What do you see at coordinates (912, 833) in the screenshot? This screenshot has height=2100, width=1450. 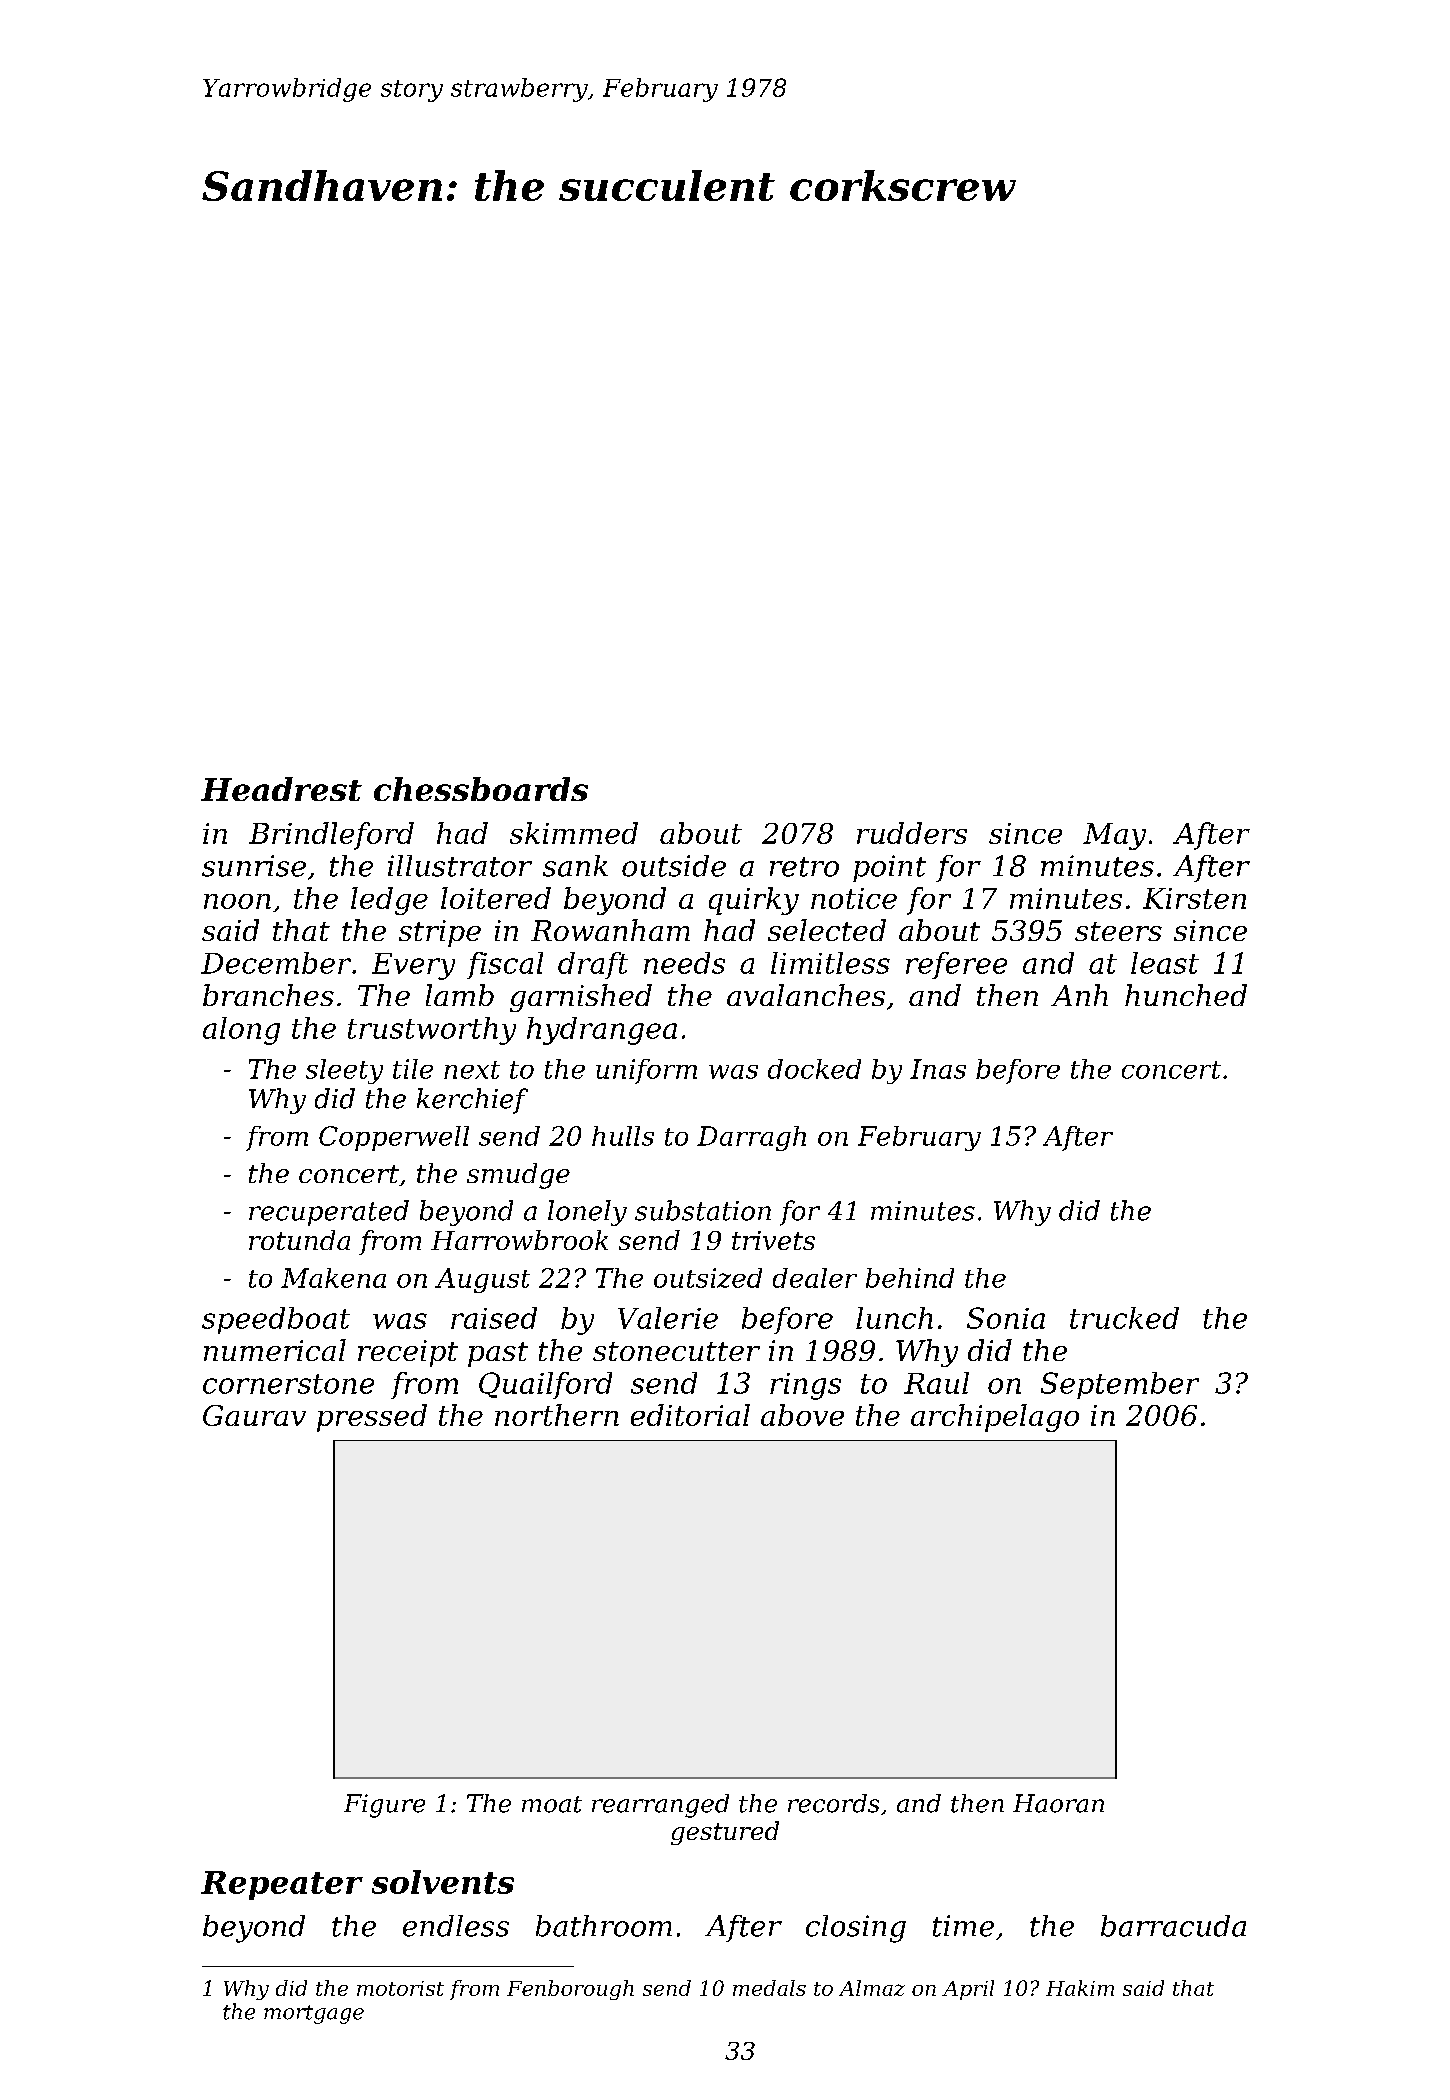 I see `rudders` at bounding box center [912, 833].
